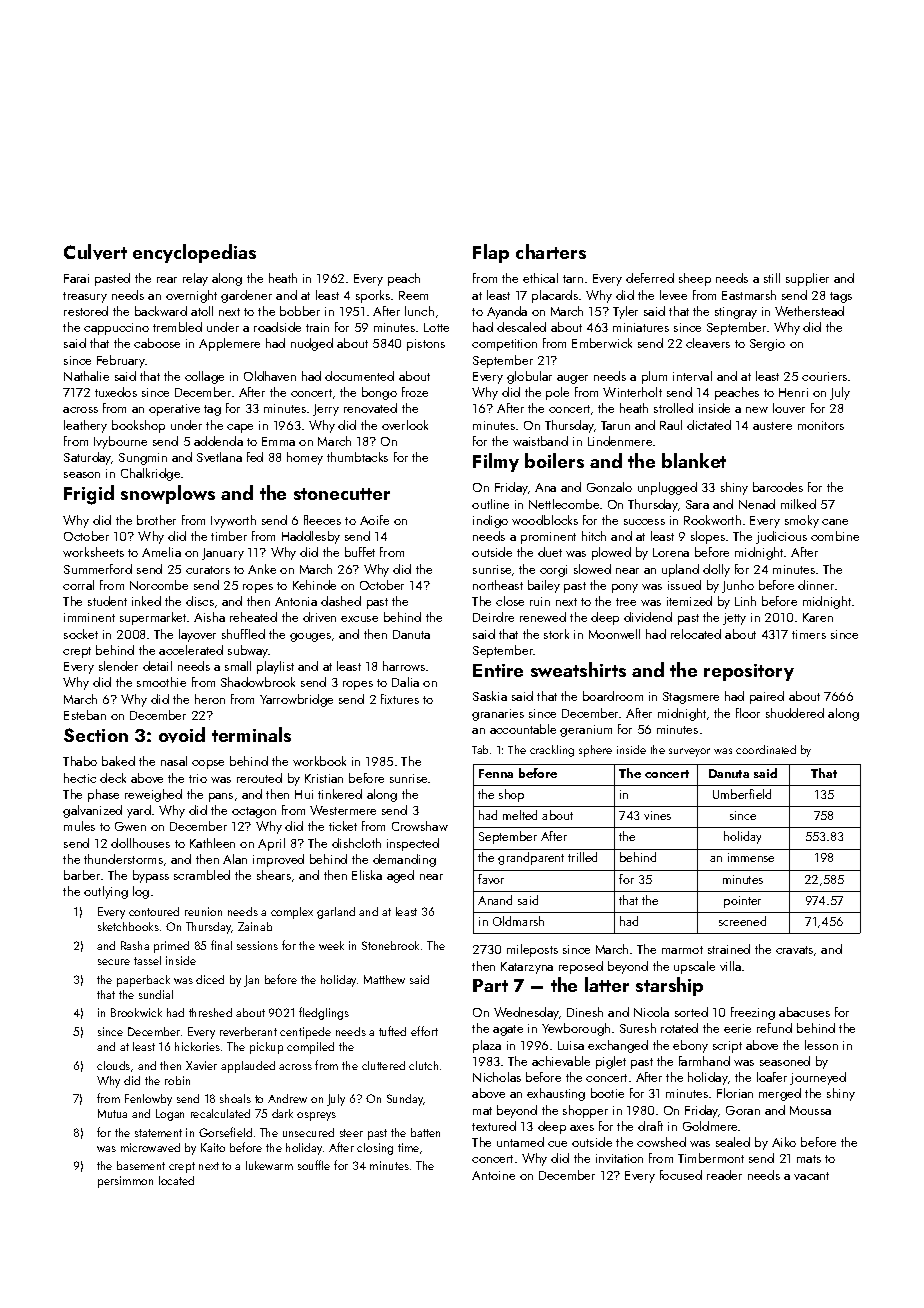  I want to click on combine, so click(835, 536).
